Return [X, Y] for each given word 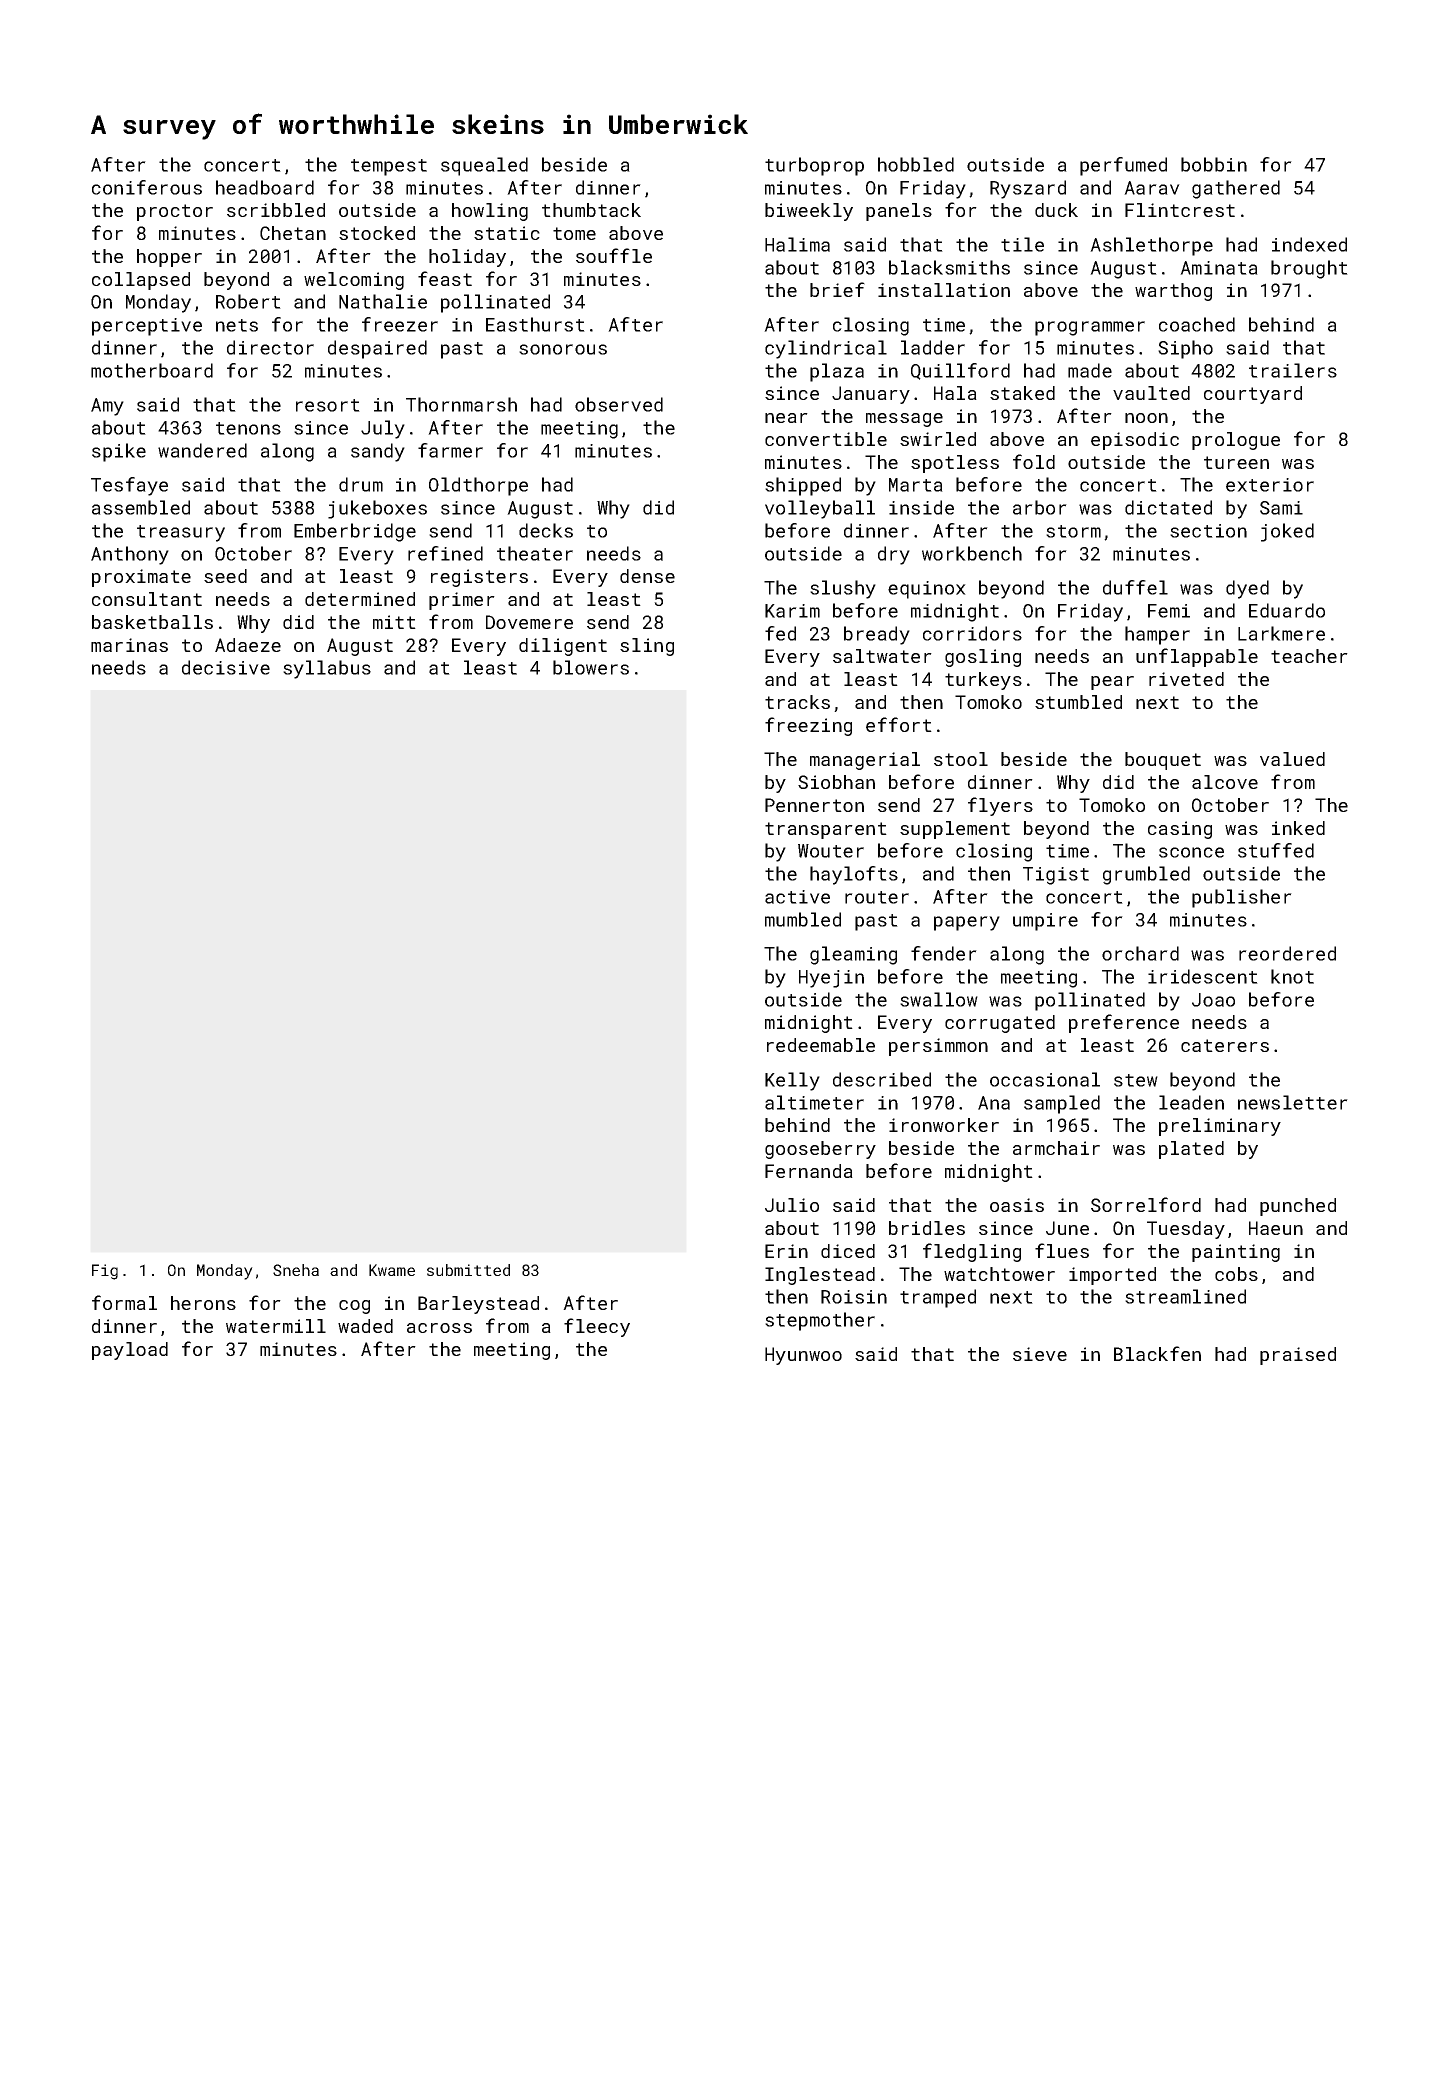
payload [130, 1351]
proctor [175, 212]
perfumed [1123, 166]
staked [1022, 393]
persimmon [938, 1047]
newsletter [1293, 1102]
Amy [107, 407]
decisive [226, 667]
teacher [1309, 656]
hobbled [916, 164]
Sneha [296, 1270]
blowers [591, 667]
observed [619, 404]
